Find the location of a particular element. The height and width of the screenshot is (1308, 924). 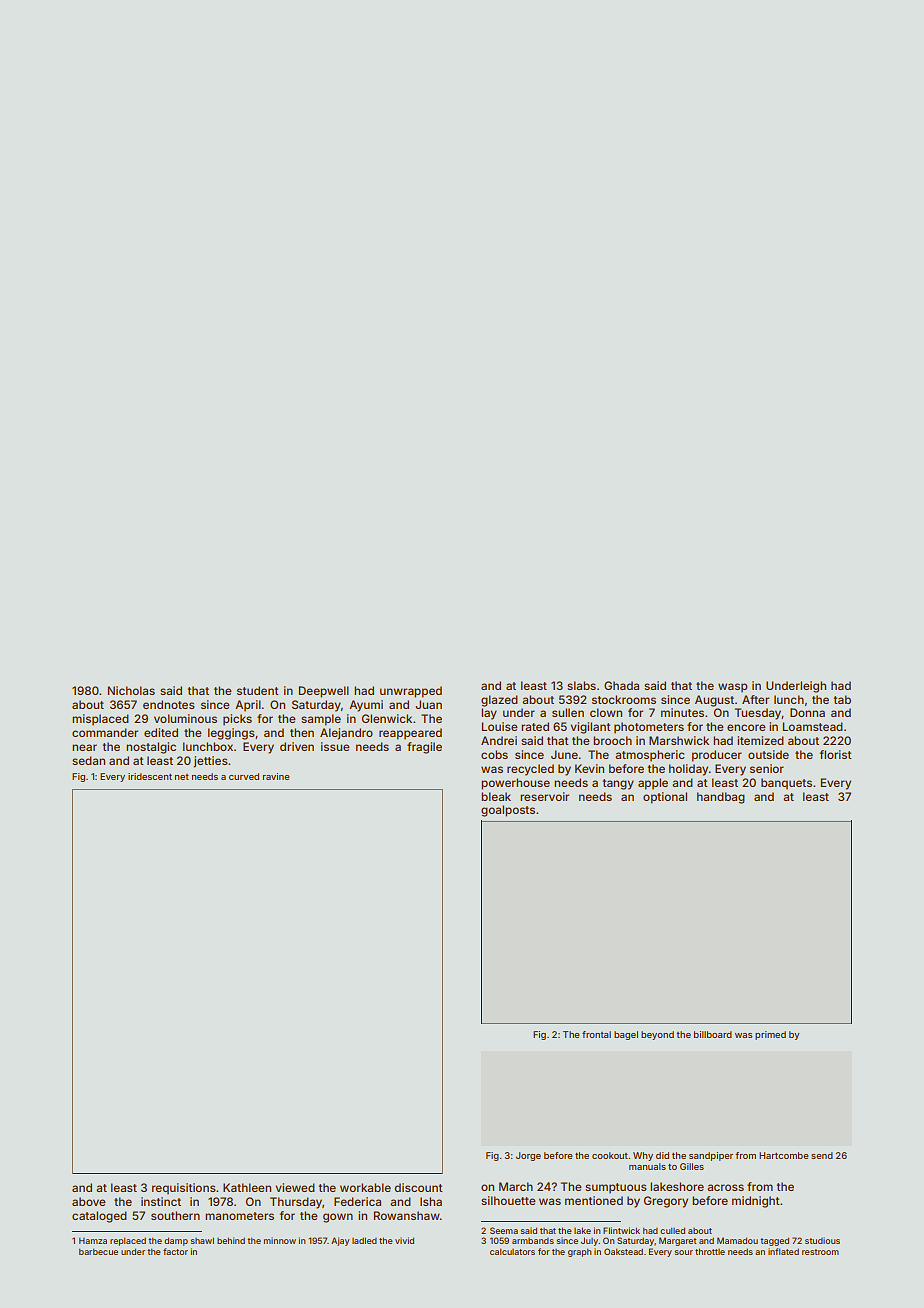

iridescent is located at coordinates (150, 776).
